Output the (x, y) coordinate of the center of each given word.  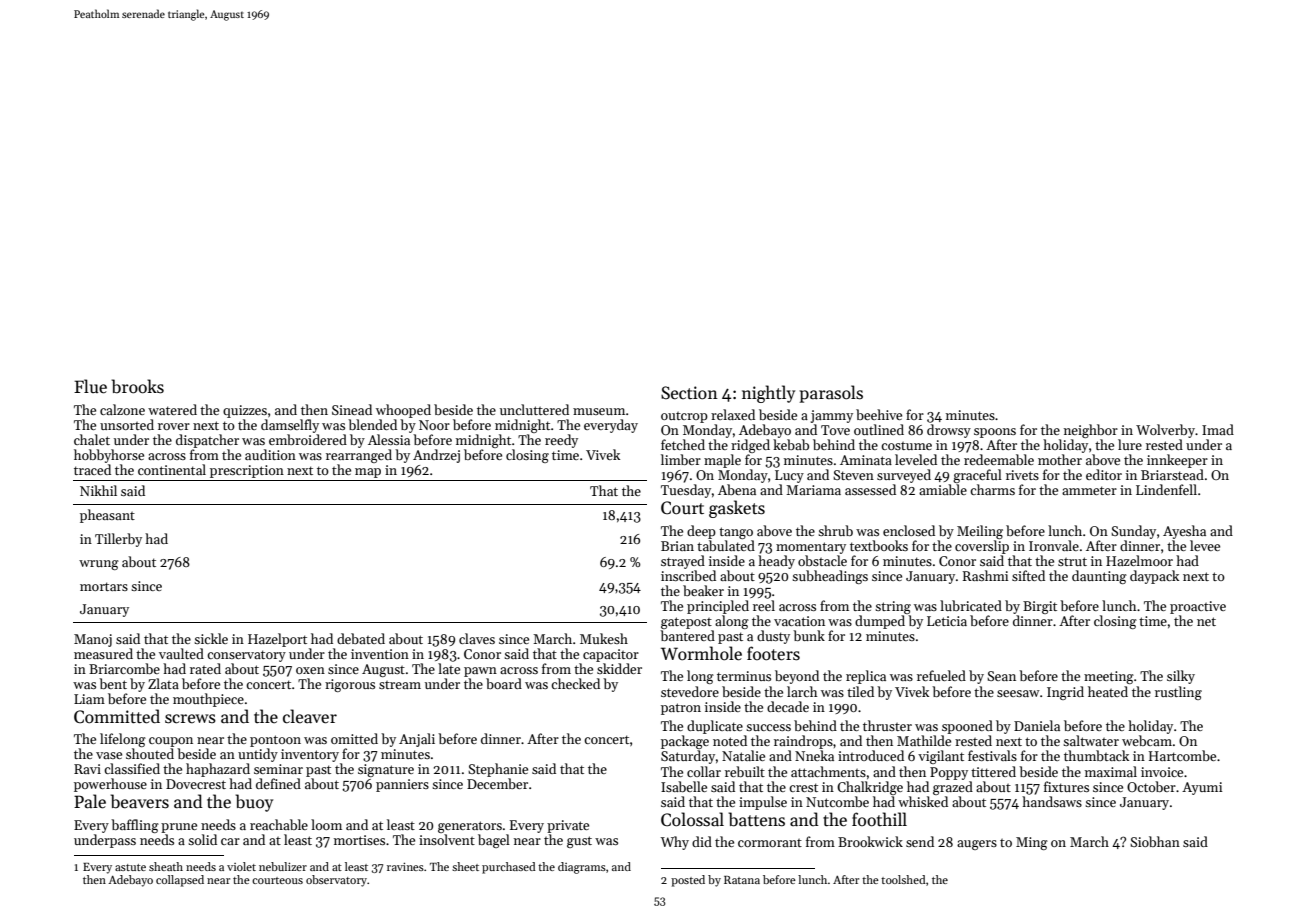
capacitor (611, 655)
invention (380, 654)
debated (361, 638)
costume (906, 446)
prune (179, 828)
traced (92, 469)
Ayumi (1202, 788)
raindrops (803, 742)
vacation (799, 621)
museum (599, 411)
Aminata (866, 460)
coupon (171, 742)
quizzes (245, 411)
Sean (1001, 676)
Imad (1218, 429)
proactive (1198, 607)
